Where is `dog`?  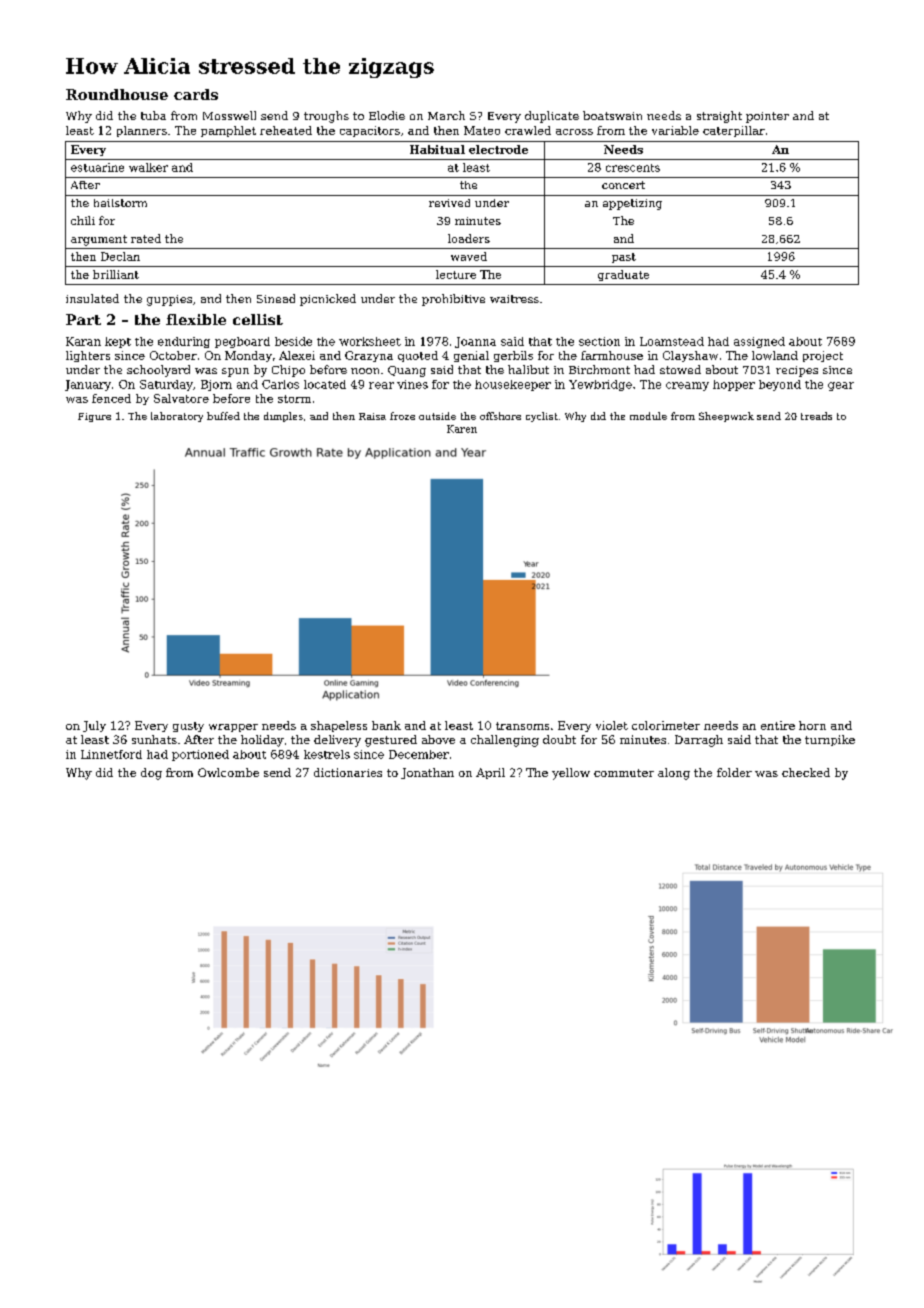
dog is located at coordinates (151, 774).
